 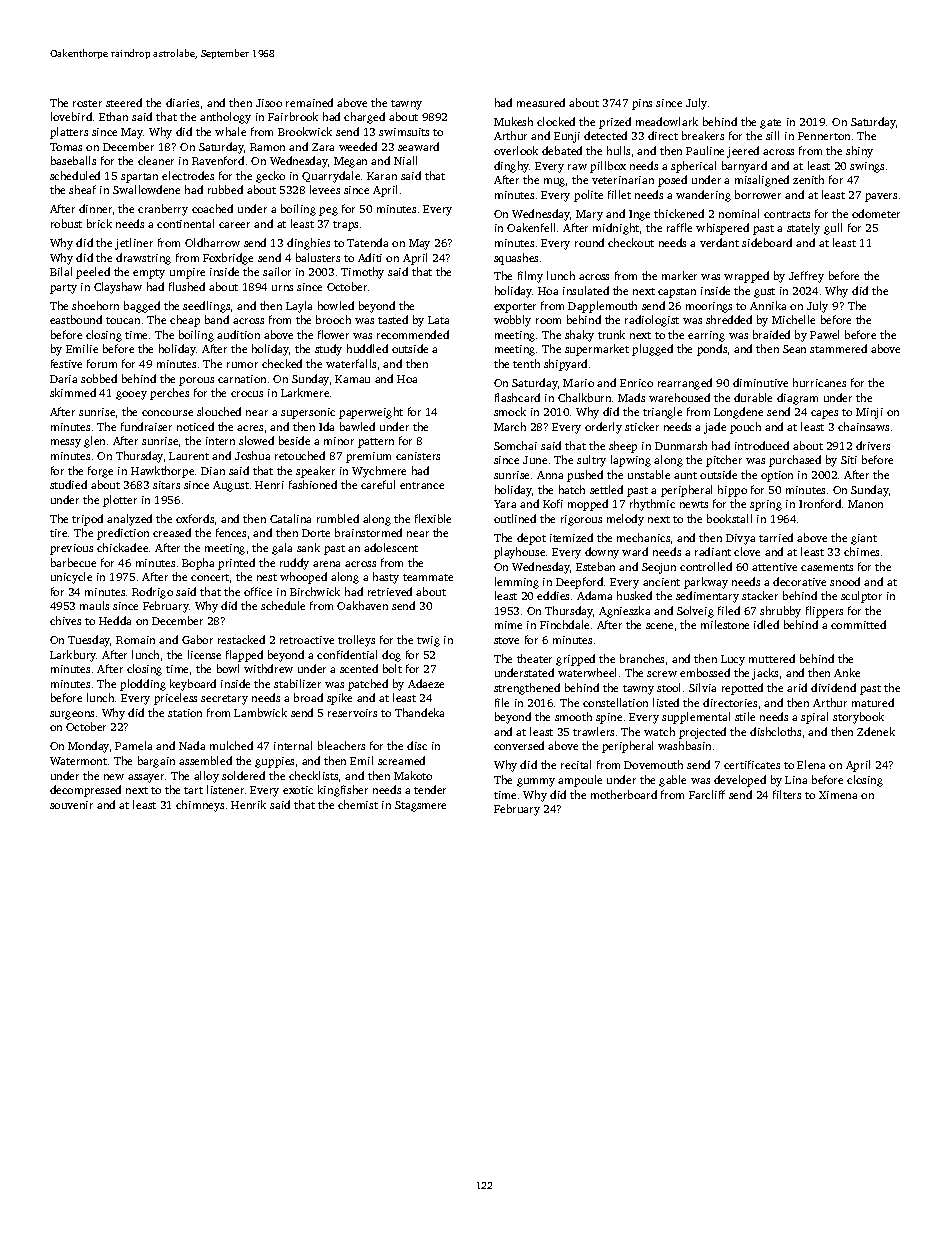 I want to click on Ethan, so click(x=113, y=116).
